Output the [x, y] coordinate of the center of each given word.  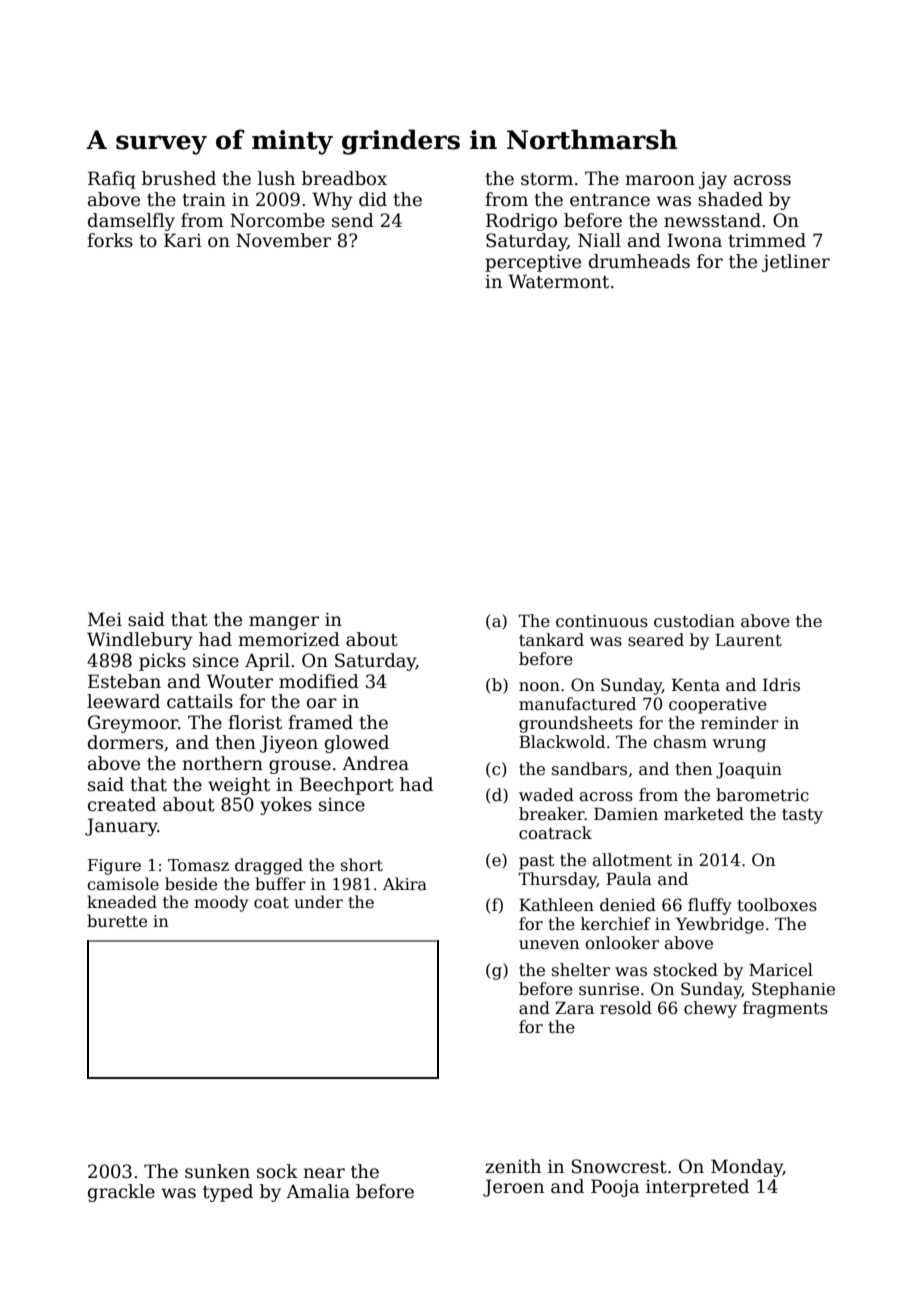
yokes [286, 806]
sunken [217, 1171]
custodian [694, 621]
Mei [105, 619]
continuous [602, 621]
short [362, 865]
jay [713, 180]
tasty [802, 816]
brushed [179, 178]
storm [547, 179]
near [324, 1173]
